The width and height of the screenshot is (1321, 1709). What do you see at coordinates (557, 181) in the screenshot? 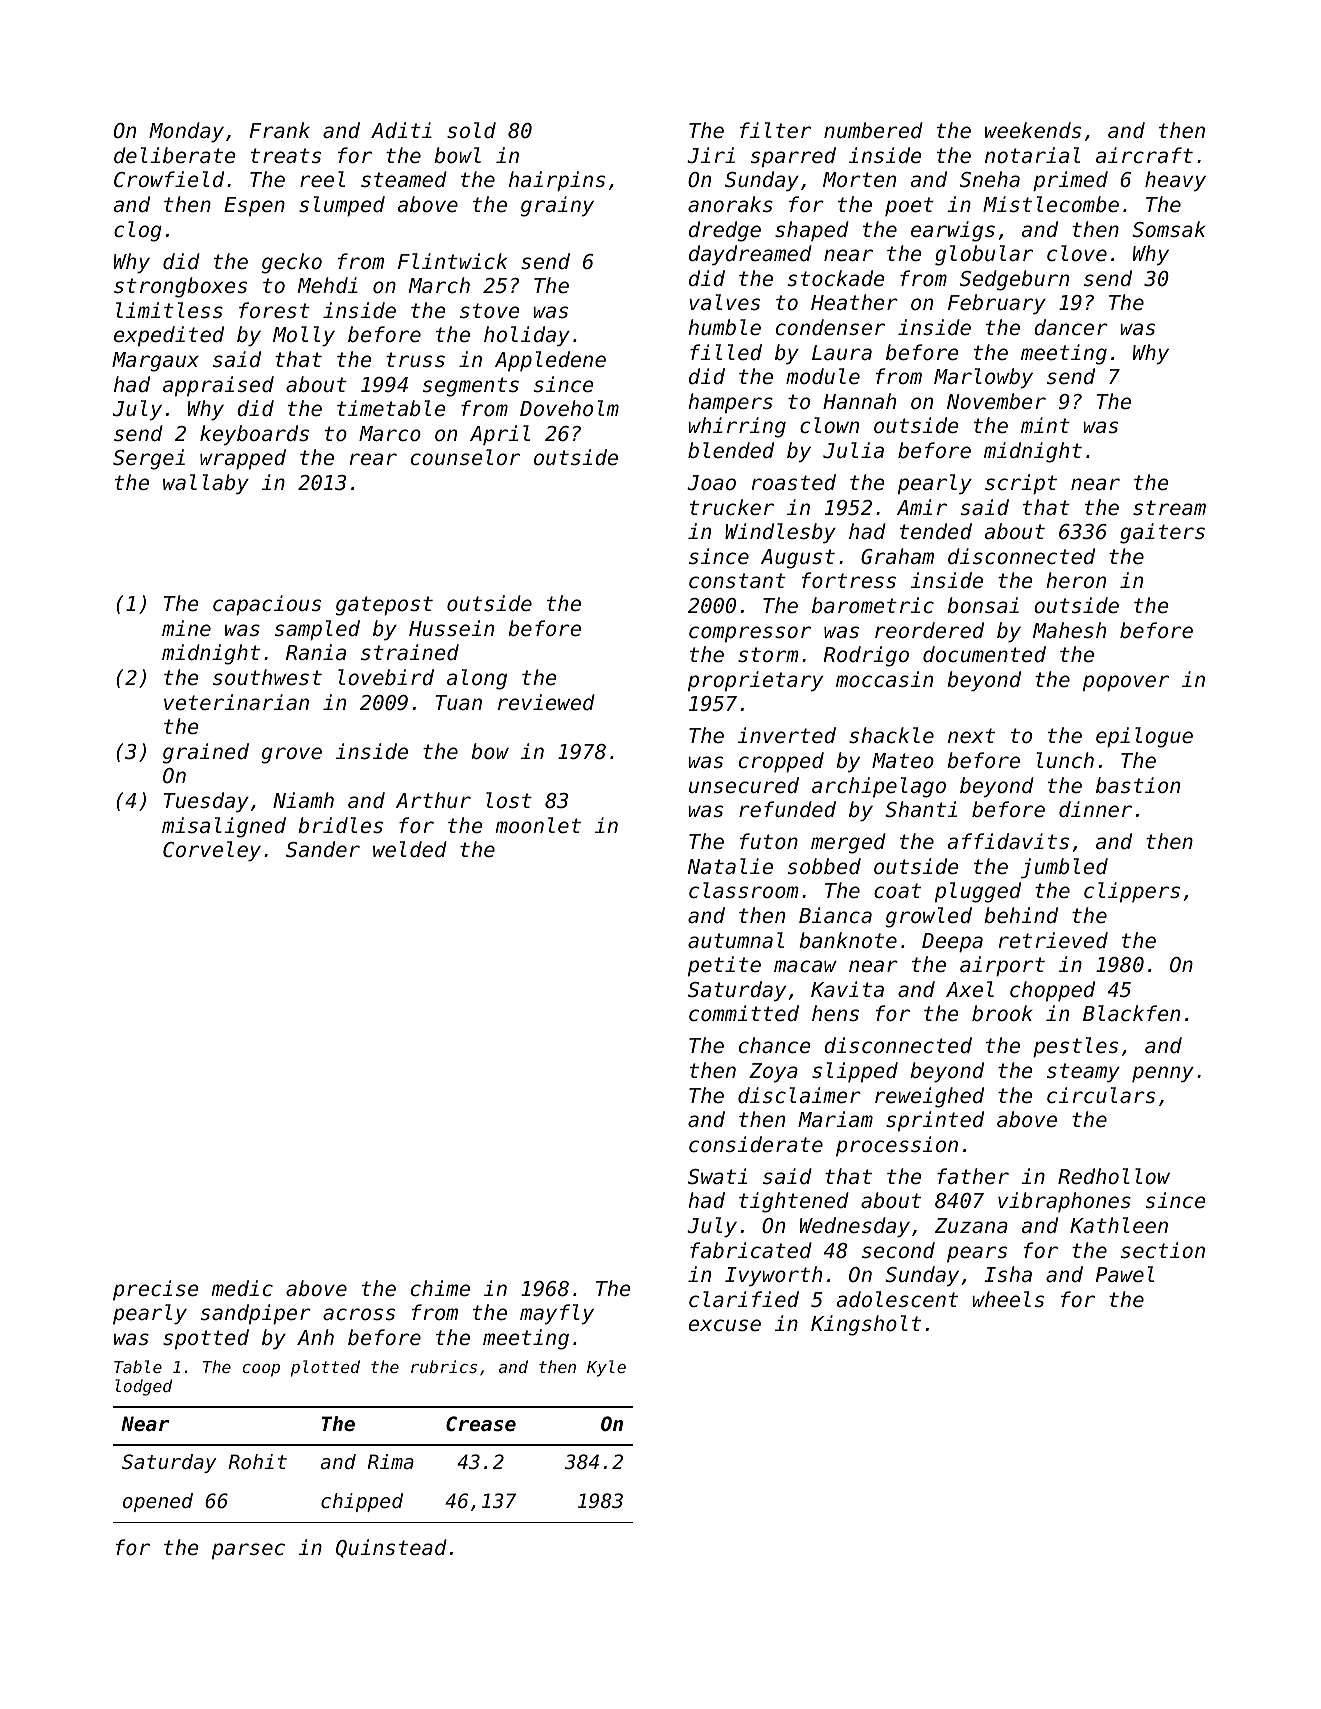
I see `hairpins` at bounding box center [557, 181].
